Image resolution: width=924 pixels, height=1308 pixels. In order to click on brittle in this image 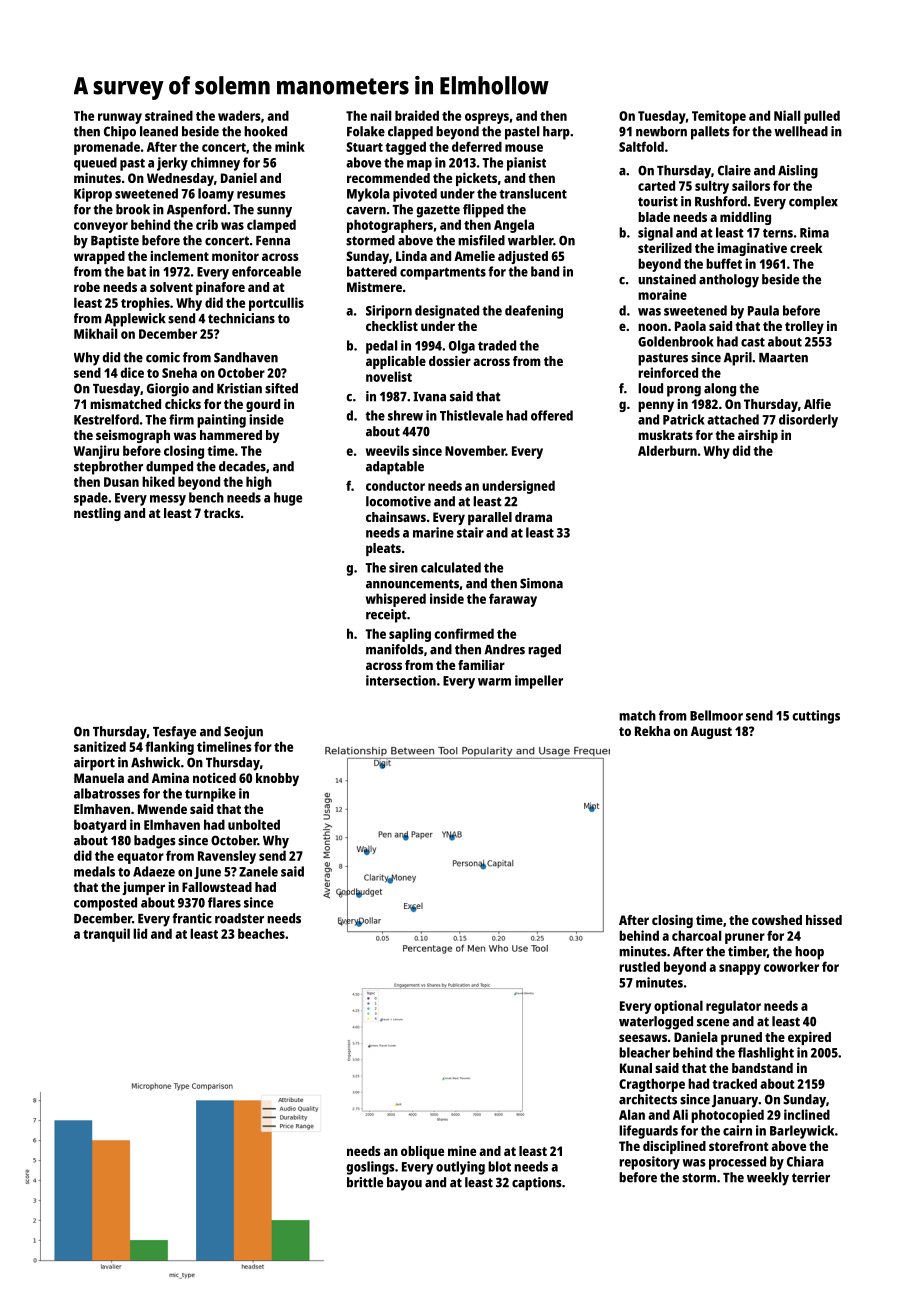, I will do `click(365, 1182)`.
